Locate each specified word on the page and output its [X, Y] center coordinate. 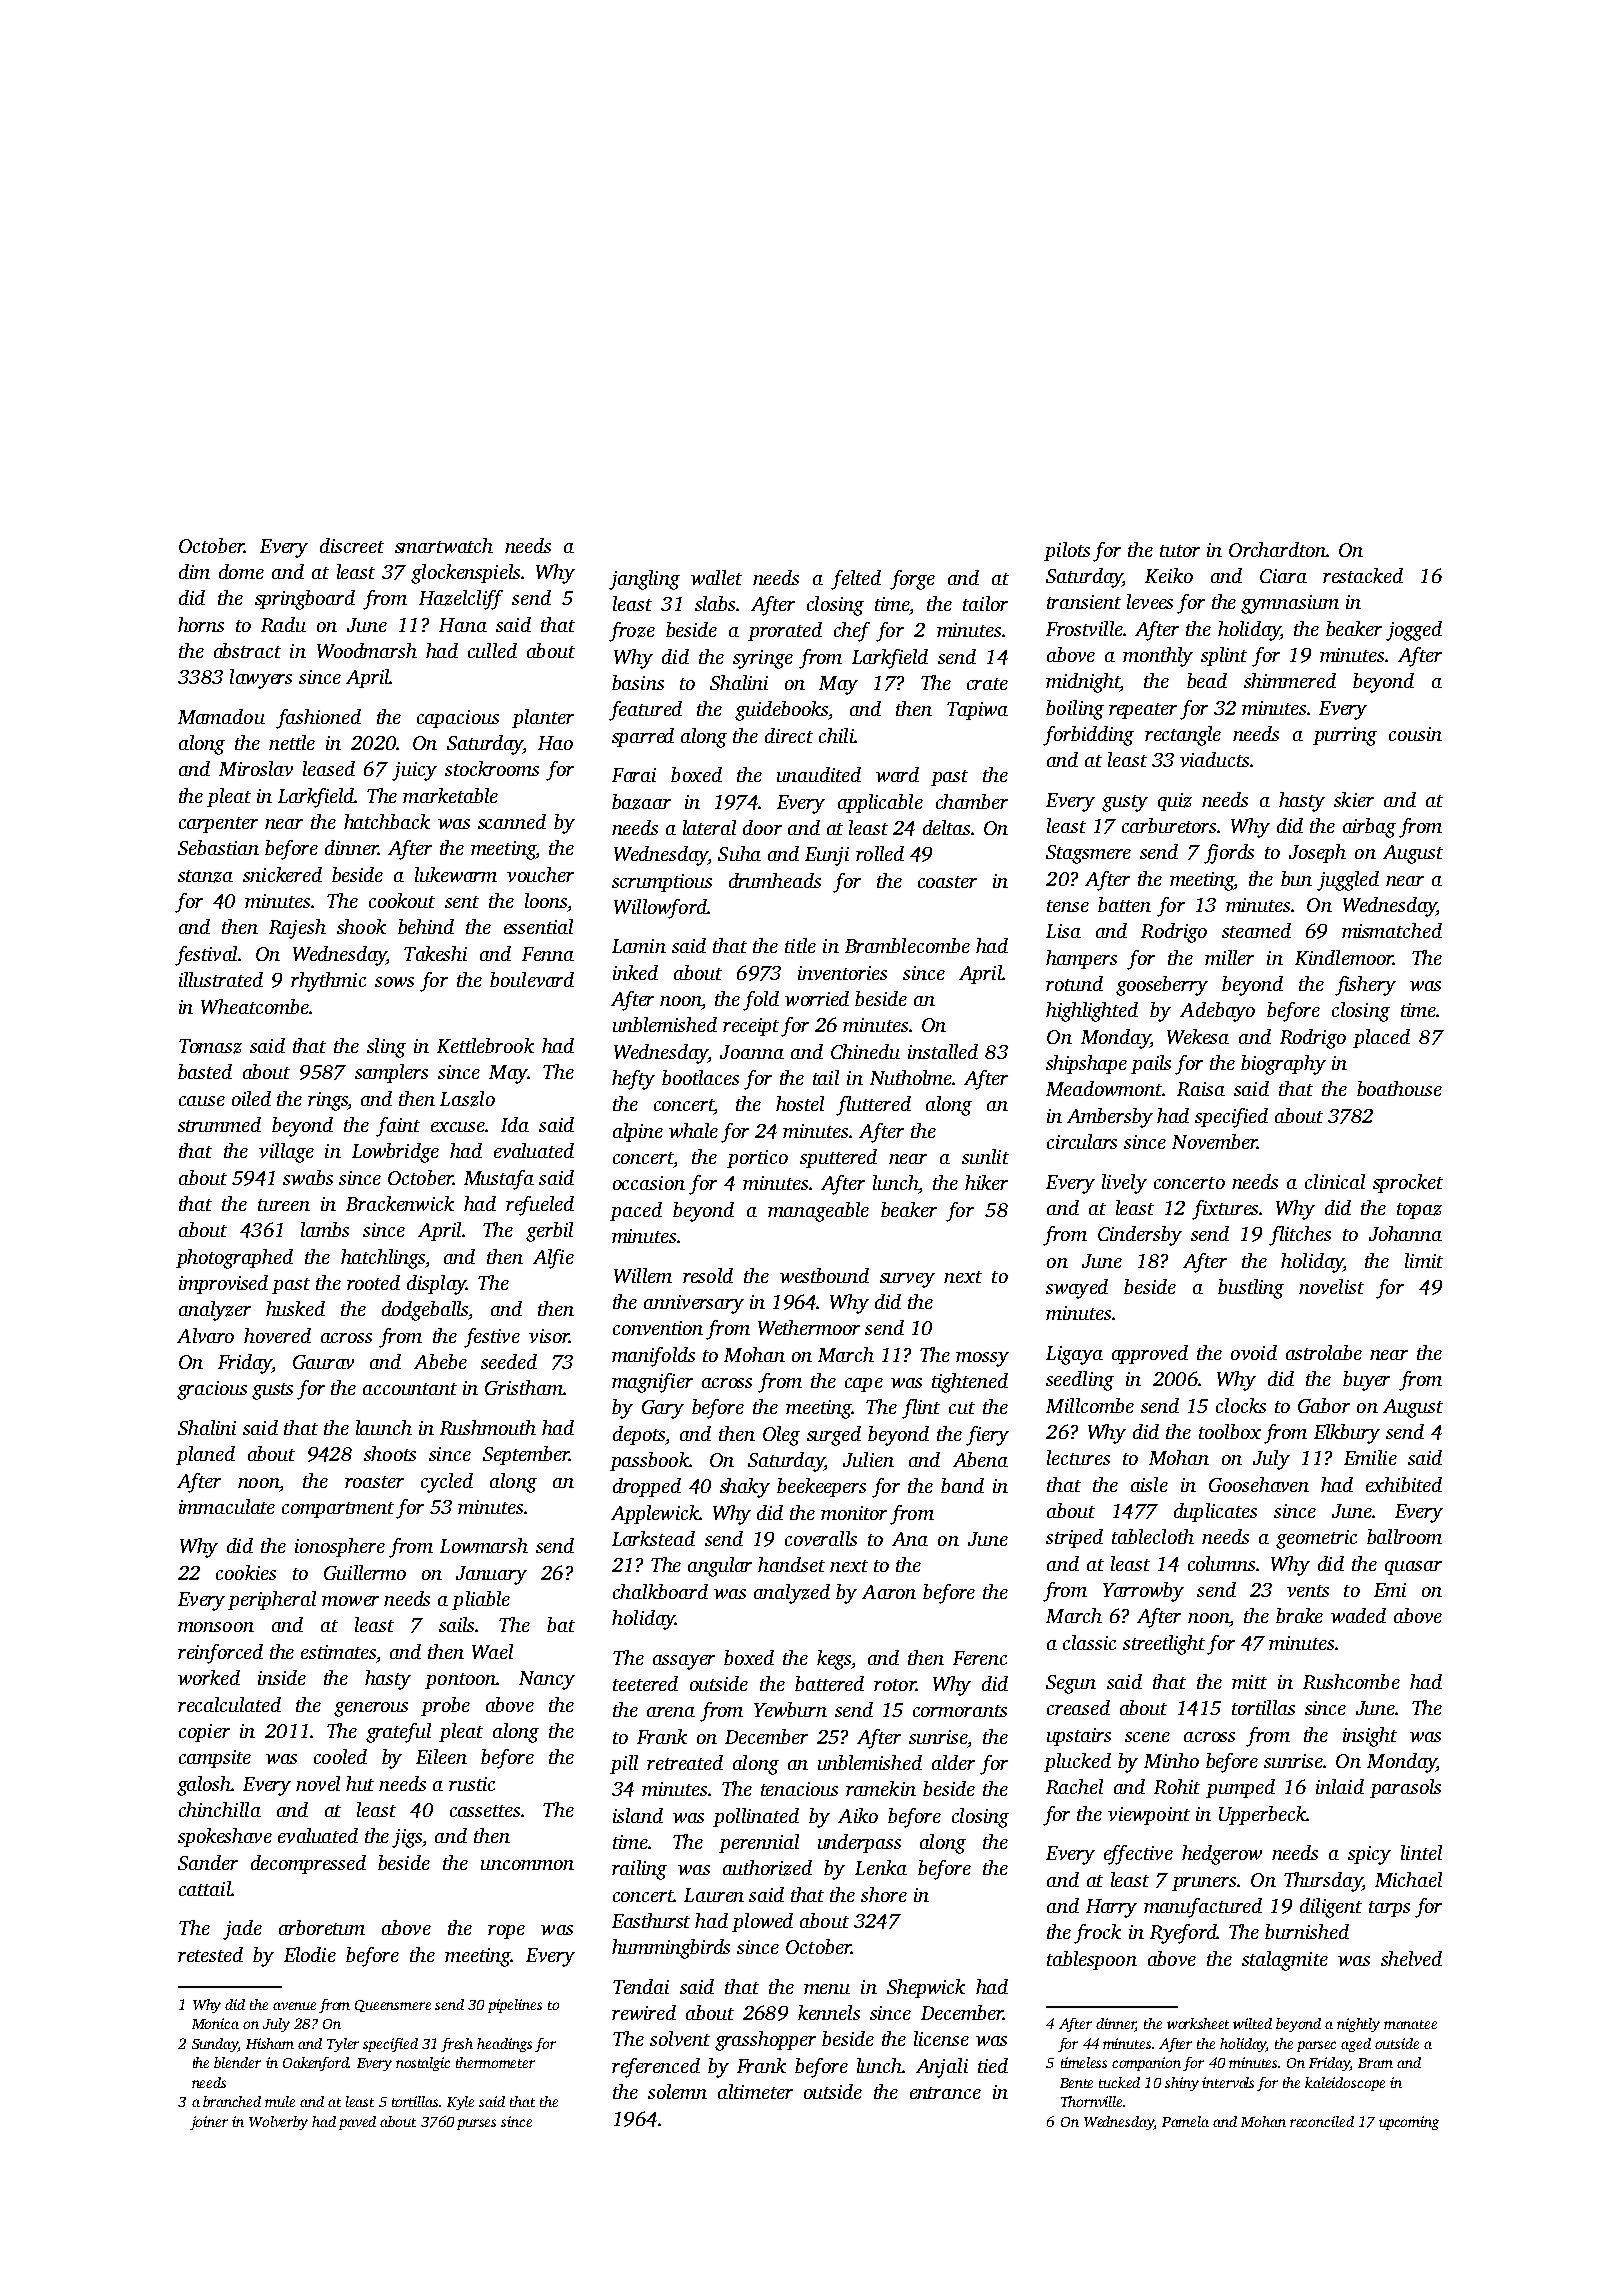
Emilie [1370, 1457]
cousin [1415, 734]
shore [884, 1894]
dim [194, 571]
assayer [684, 1662]
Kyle [460, 2103]
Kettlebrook [485, 1045]
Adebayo [1217, 1012]
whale [693, 1130]
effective [1138, 1855]
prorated [785, 631]
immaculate [227, 1506]
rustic [472, 1784]
